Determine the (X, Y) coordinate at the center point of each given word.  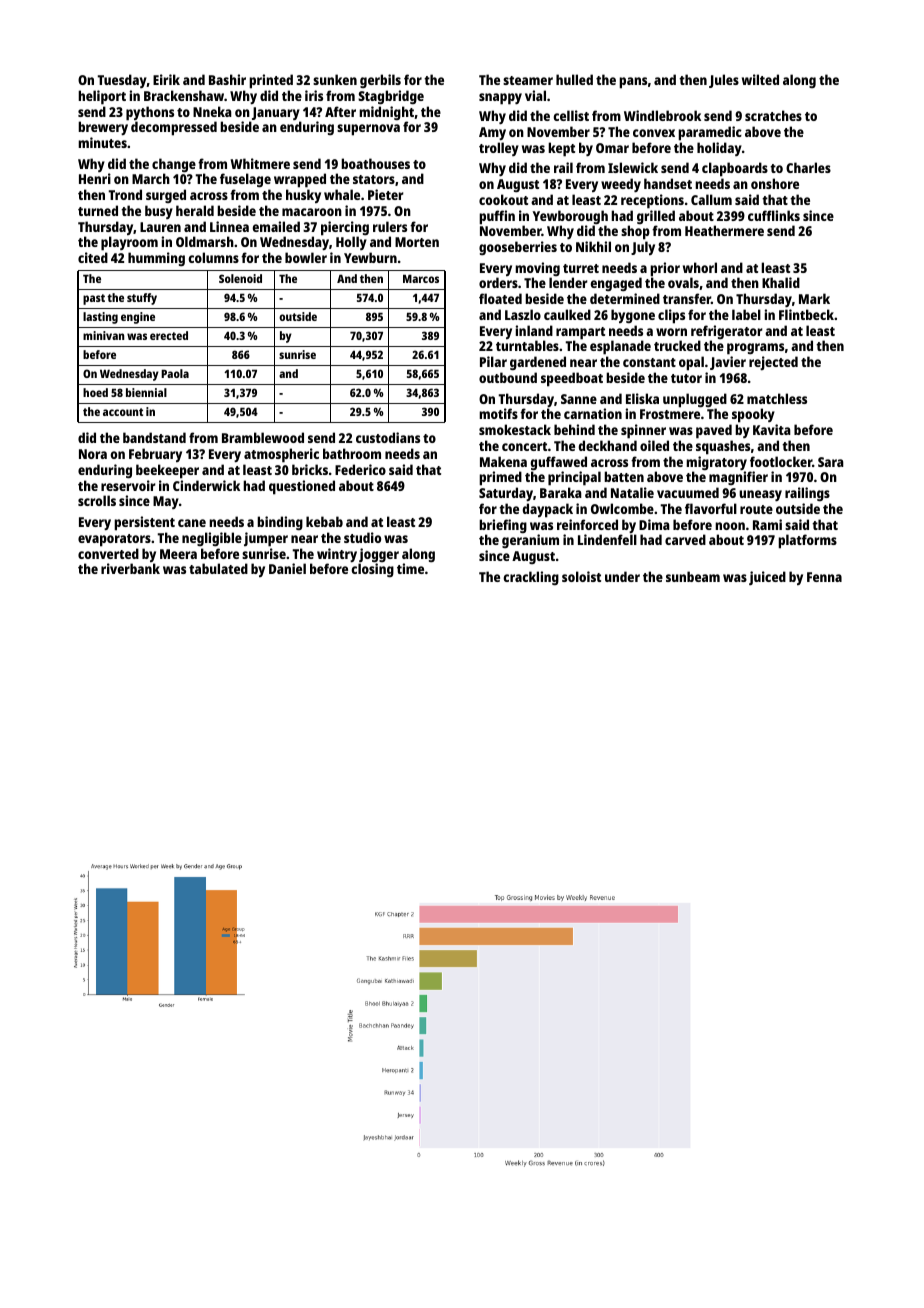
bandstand (154, 437)
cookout (503, 199)
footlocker (781, 461)
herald (195, 210)
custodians (388, 437)
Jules (724, 81)
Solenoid (240, 278)
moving (537, 269)
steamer (528, 80)
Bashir (227, 79)
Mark (814, 298)
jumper (266, 539)
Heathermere (724, 230)
